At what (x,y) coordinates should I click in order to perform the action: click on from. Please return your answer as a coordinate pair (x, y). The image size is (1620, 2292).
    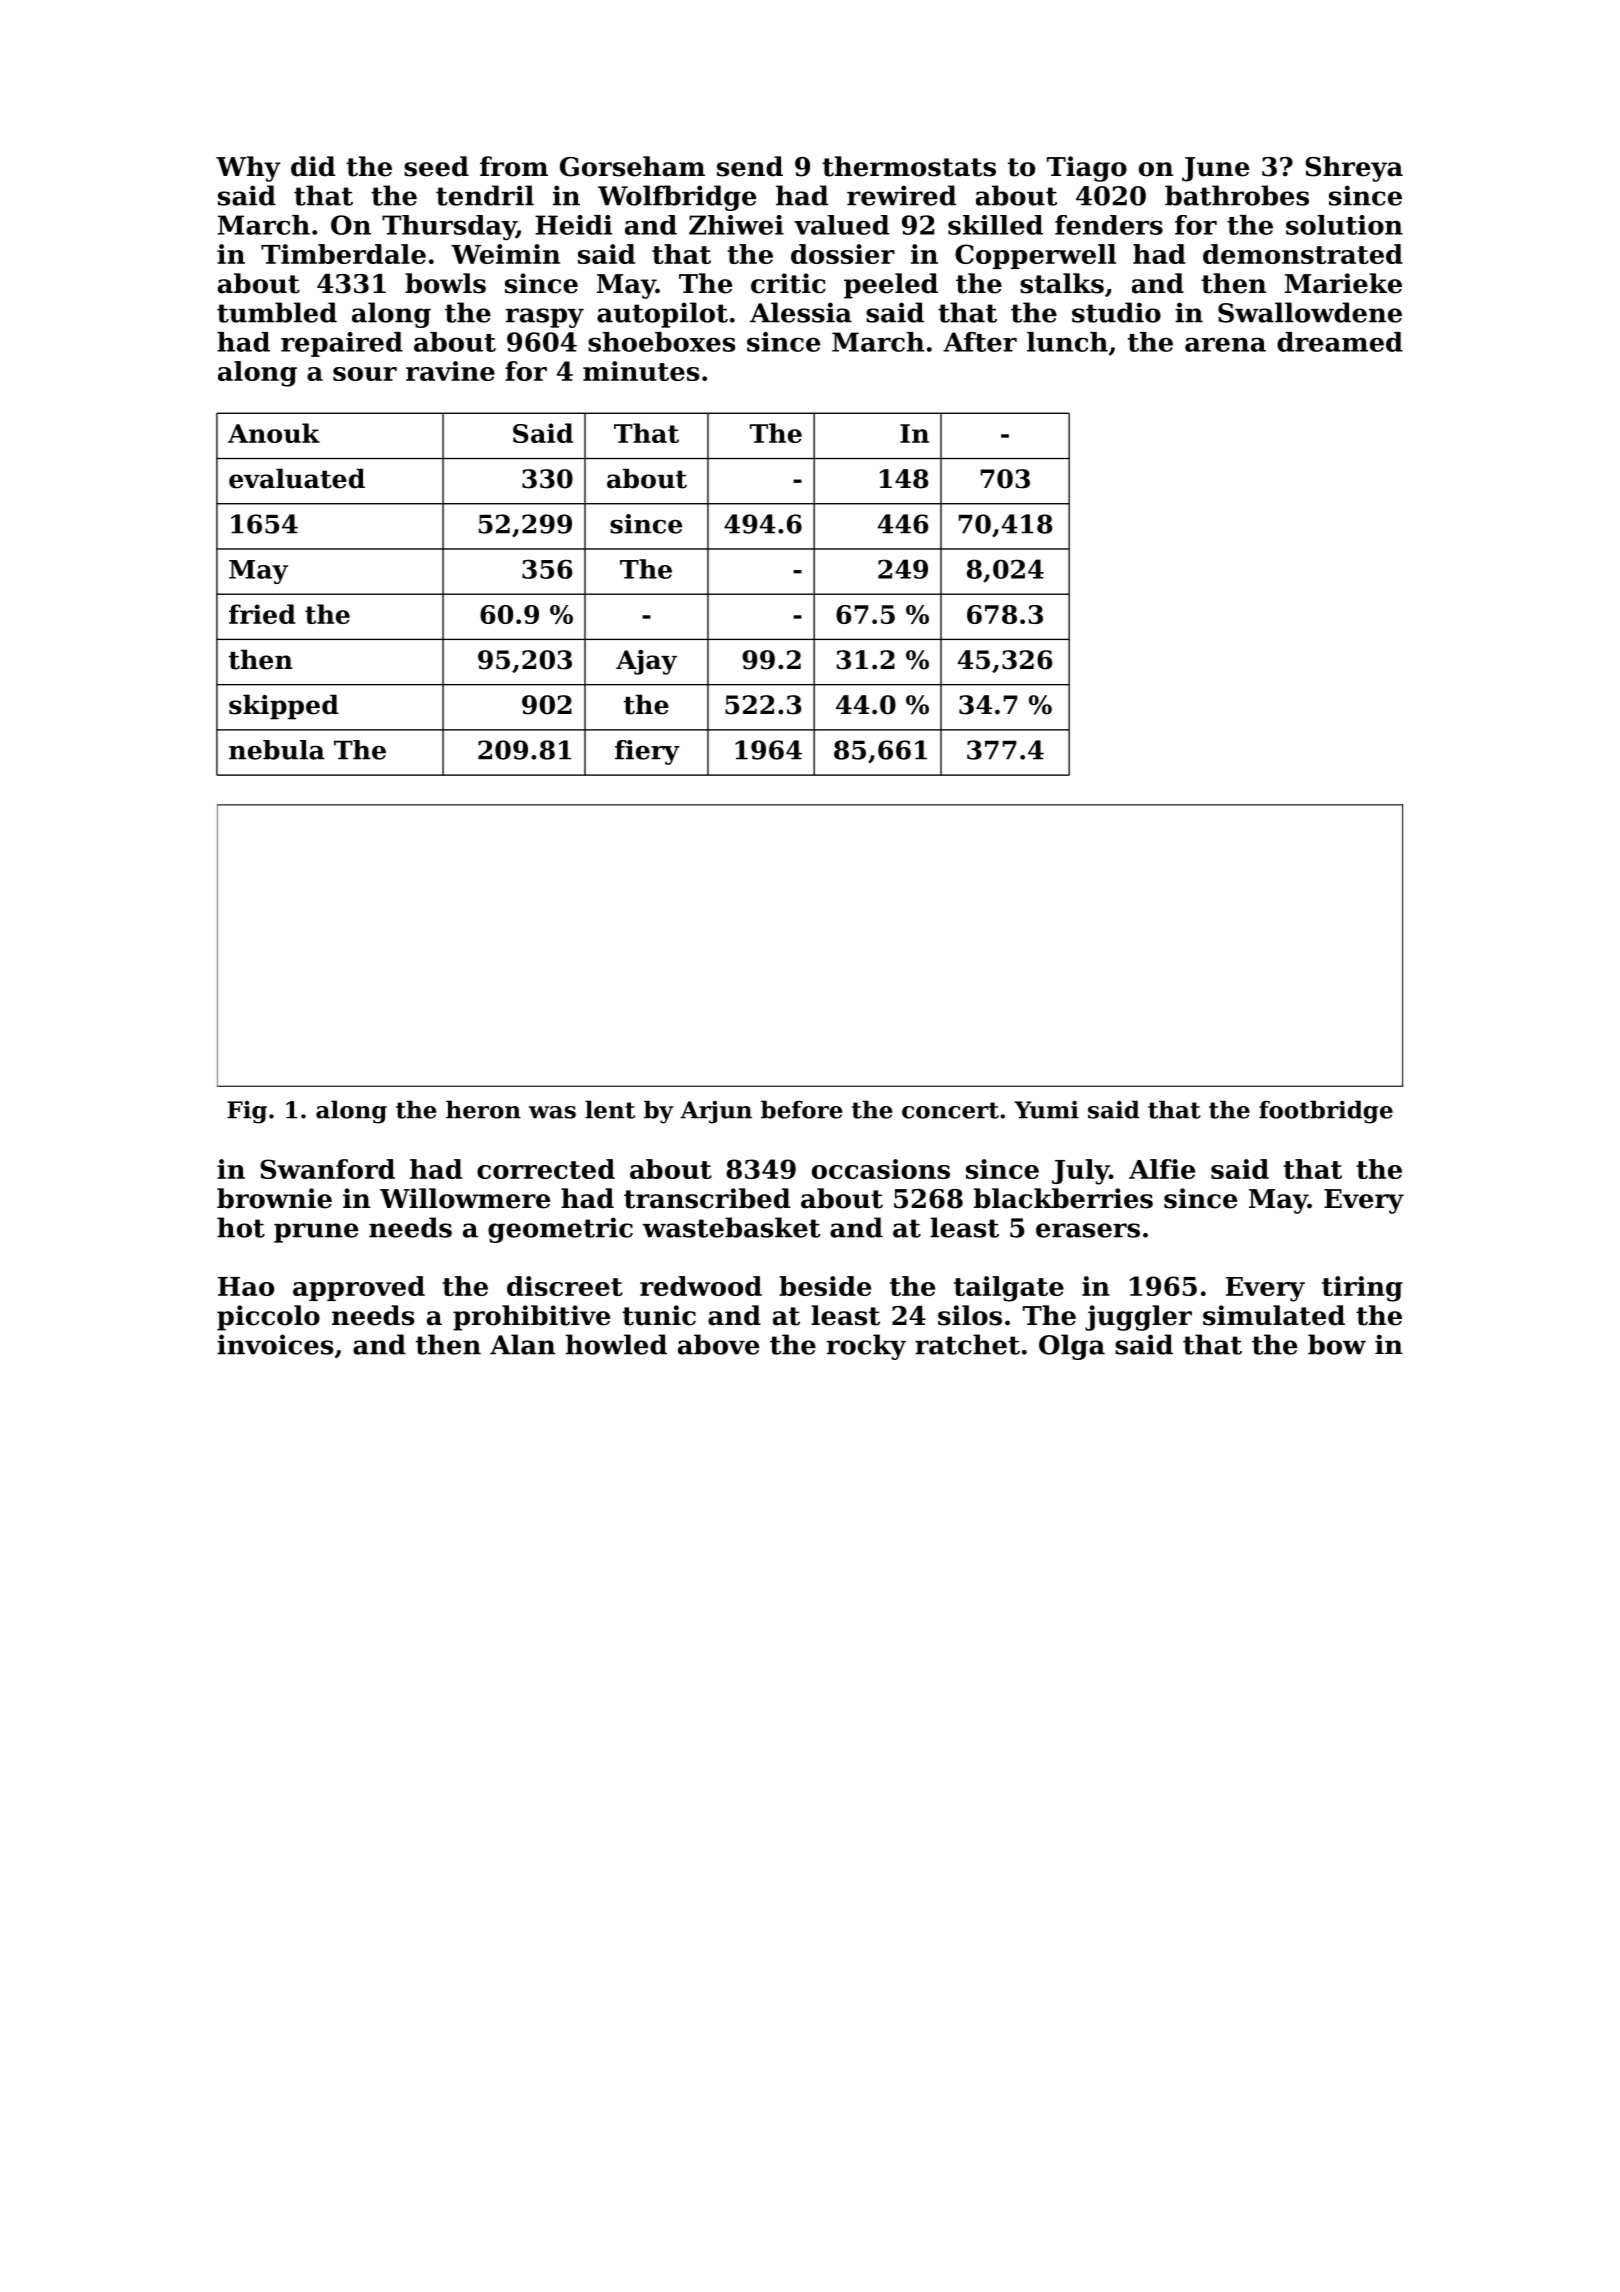
    Looking at the image, I should click on (514, 166).
